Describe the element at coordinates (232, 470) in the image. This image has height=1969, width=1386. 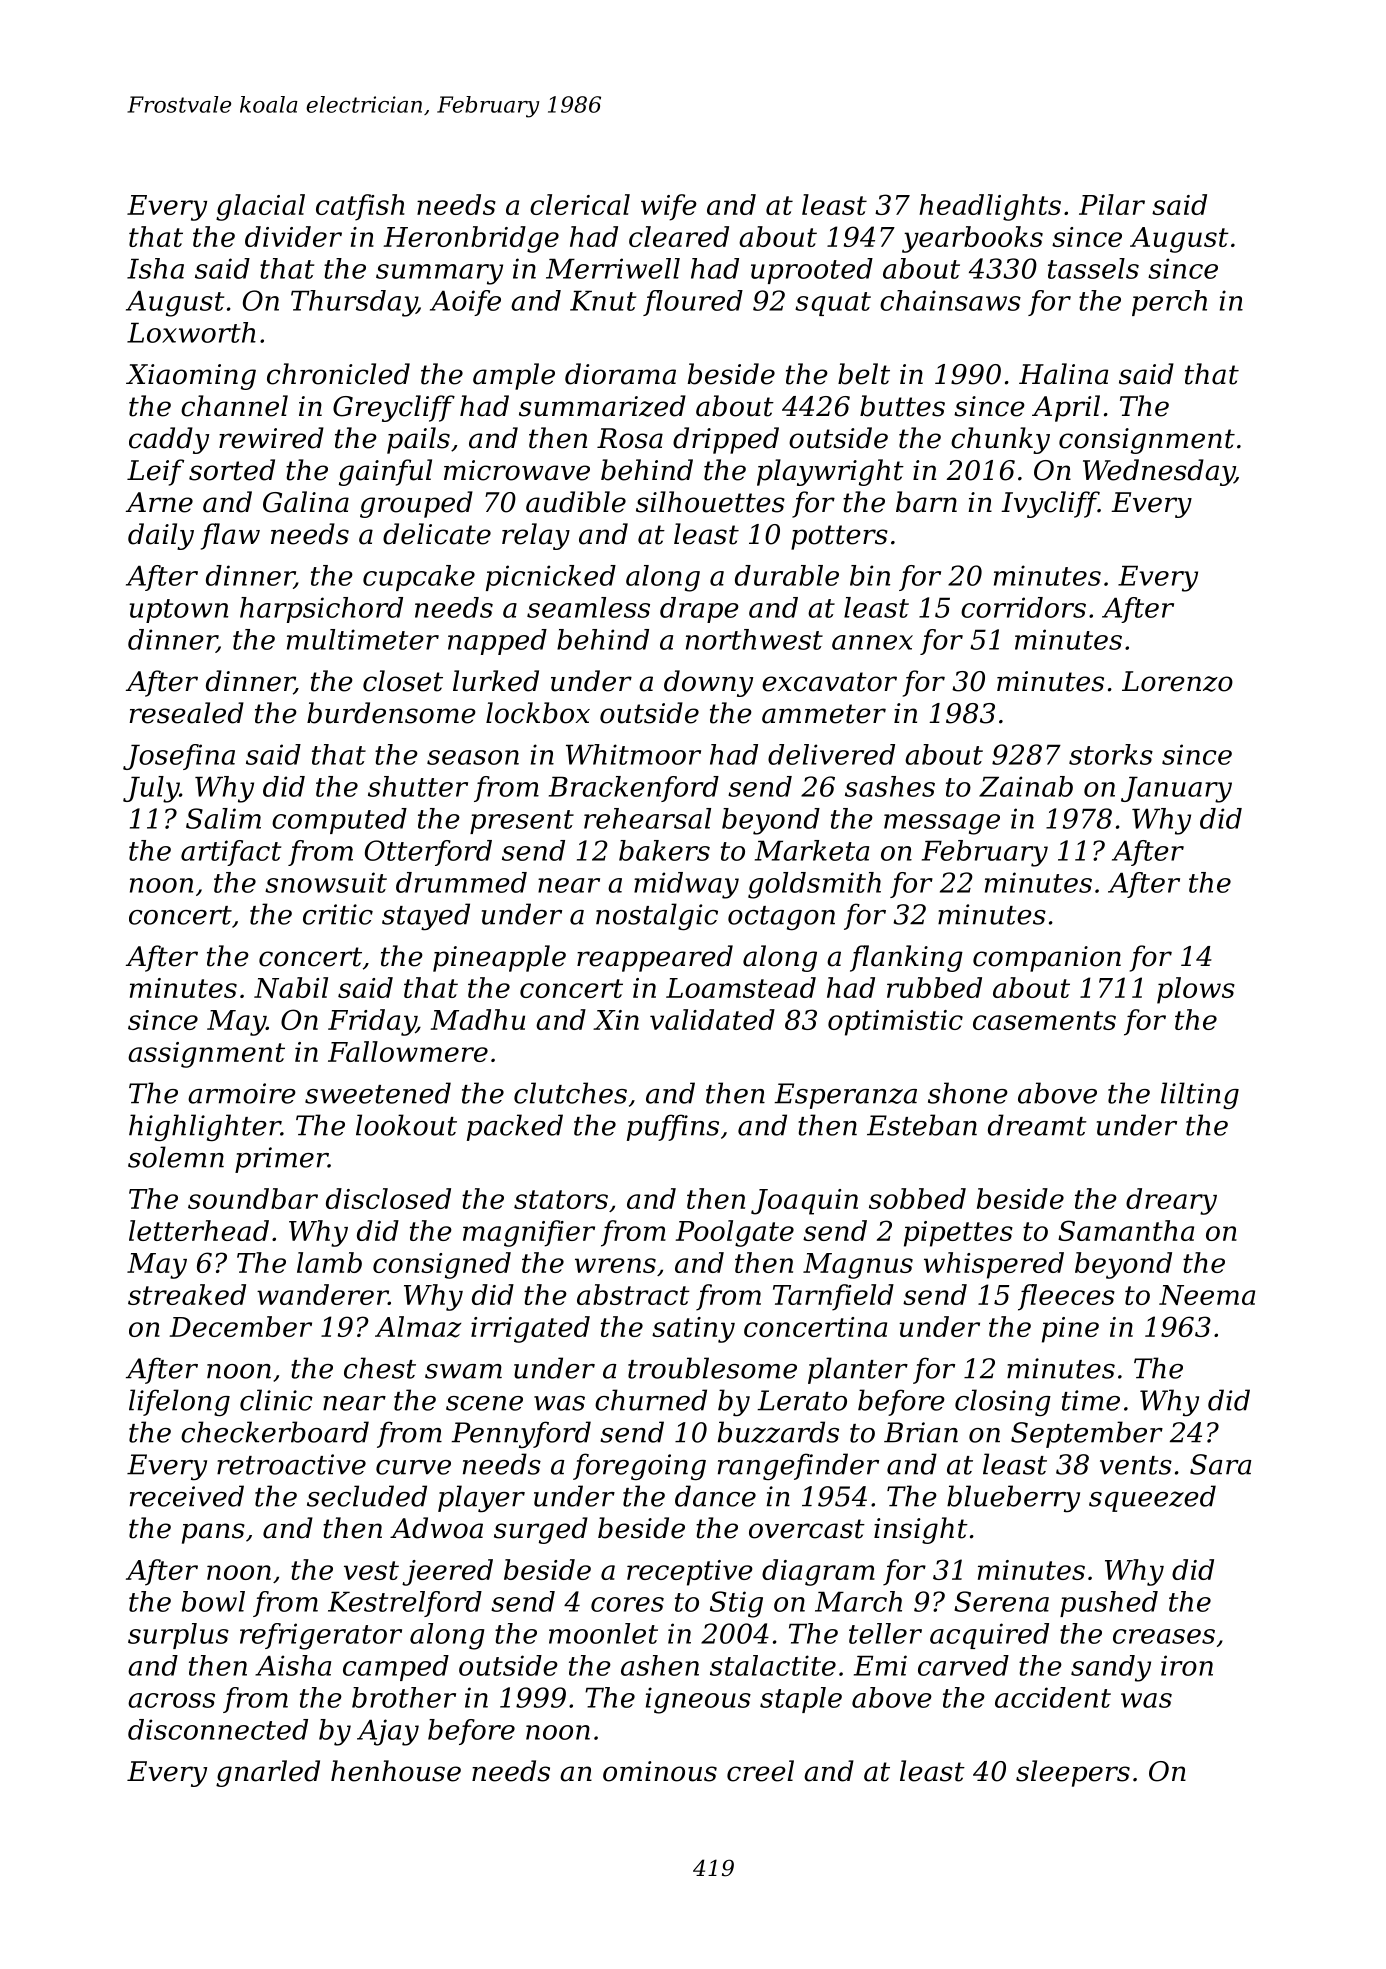
I see `sorted` at that location.
